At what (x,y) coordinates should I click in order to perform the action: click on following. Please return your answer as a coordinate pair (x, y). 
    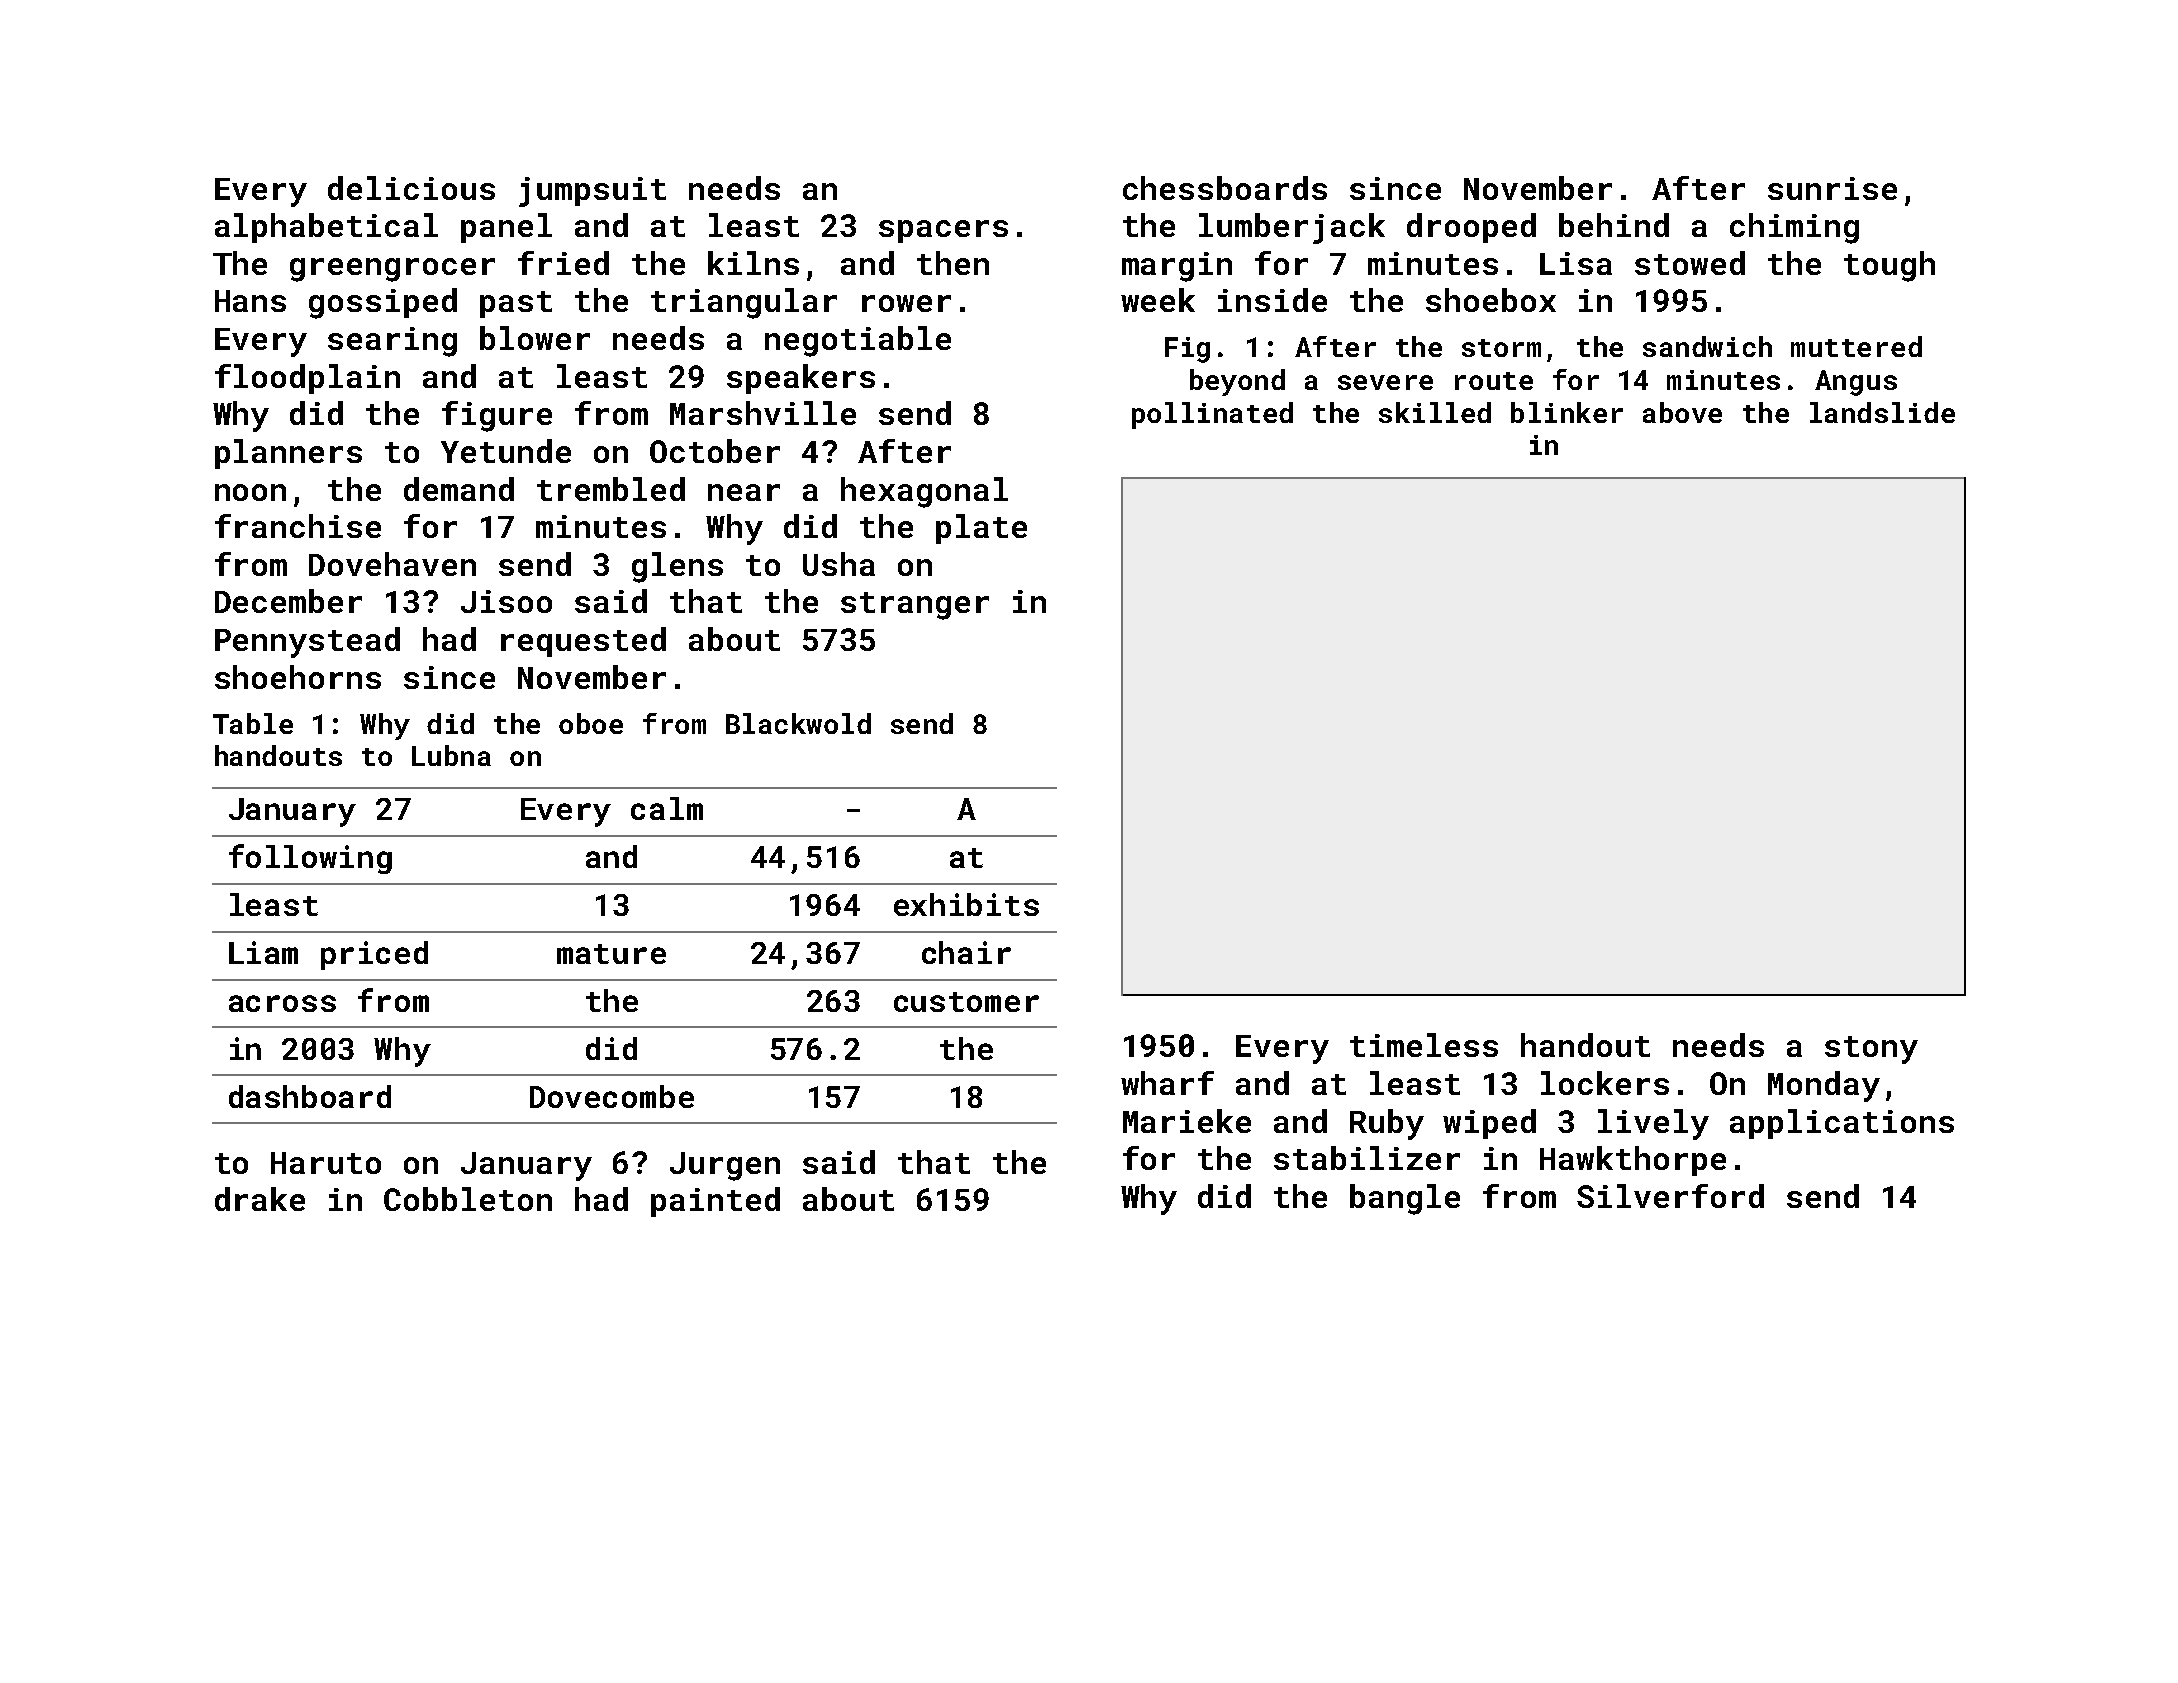
    Looking at the image, I should click on (310, 859).
